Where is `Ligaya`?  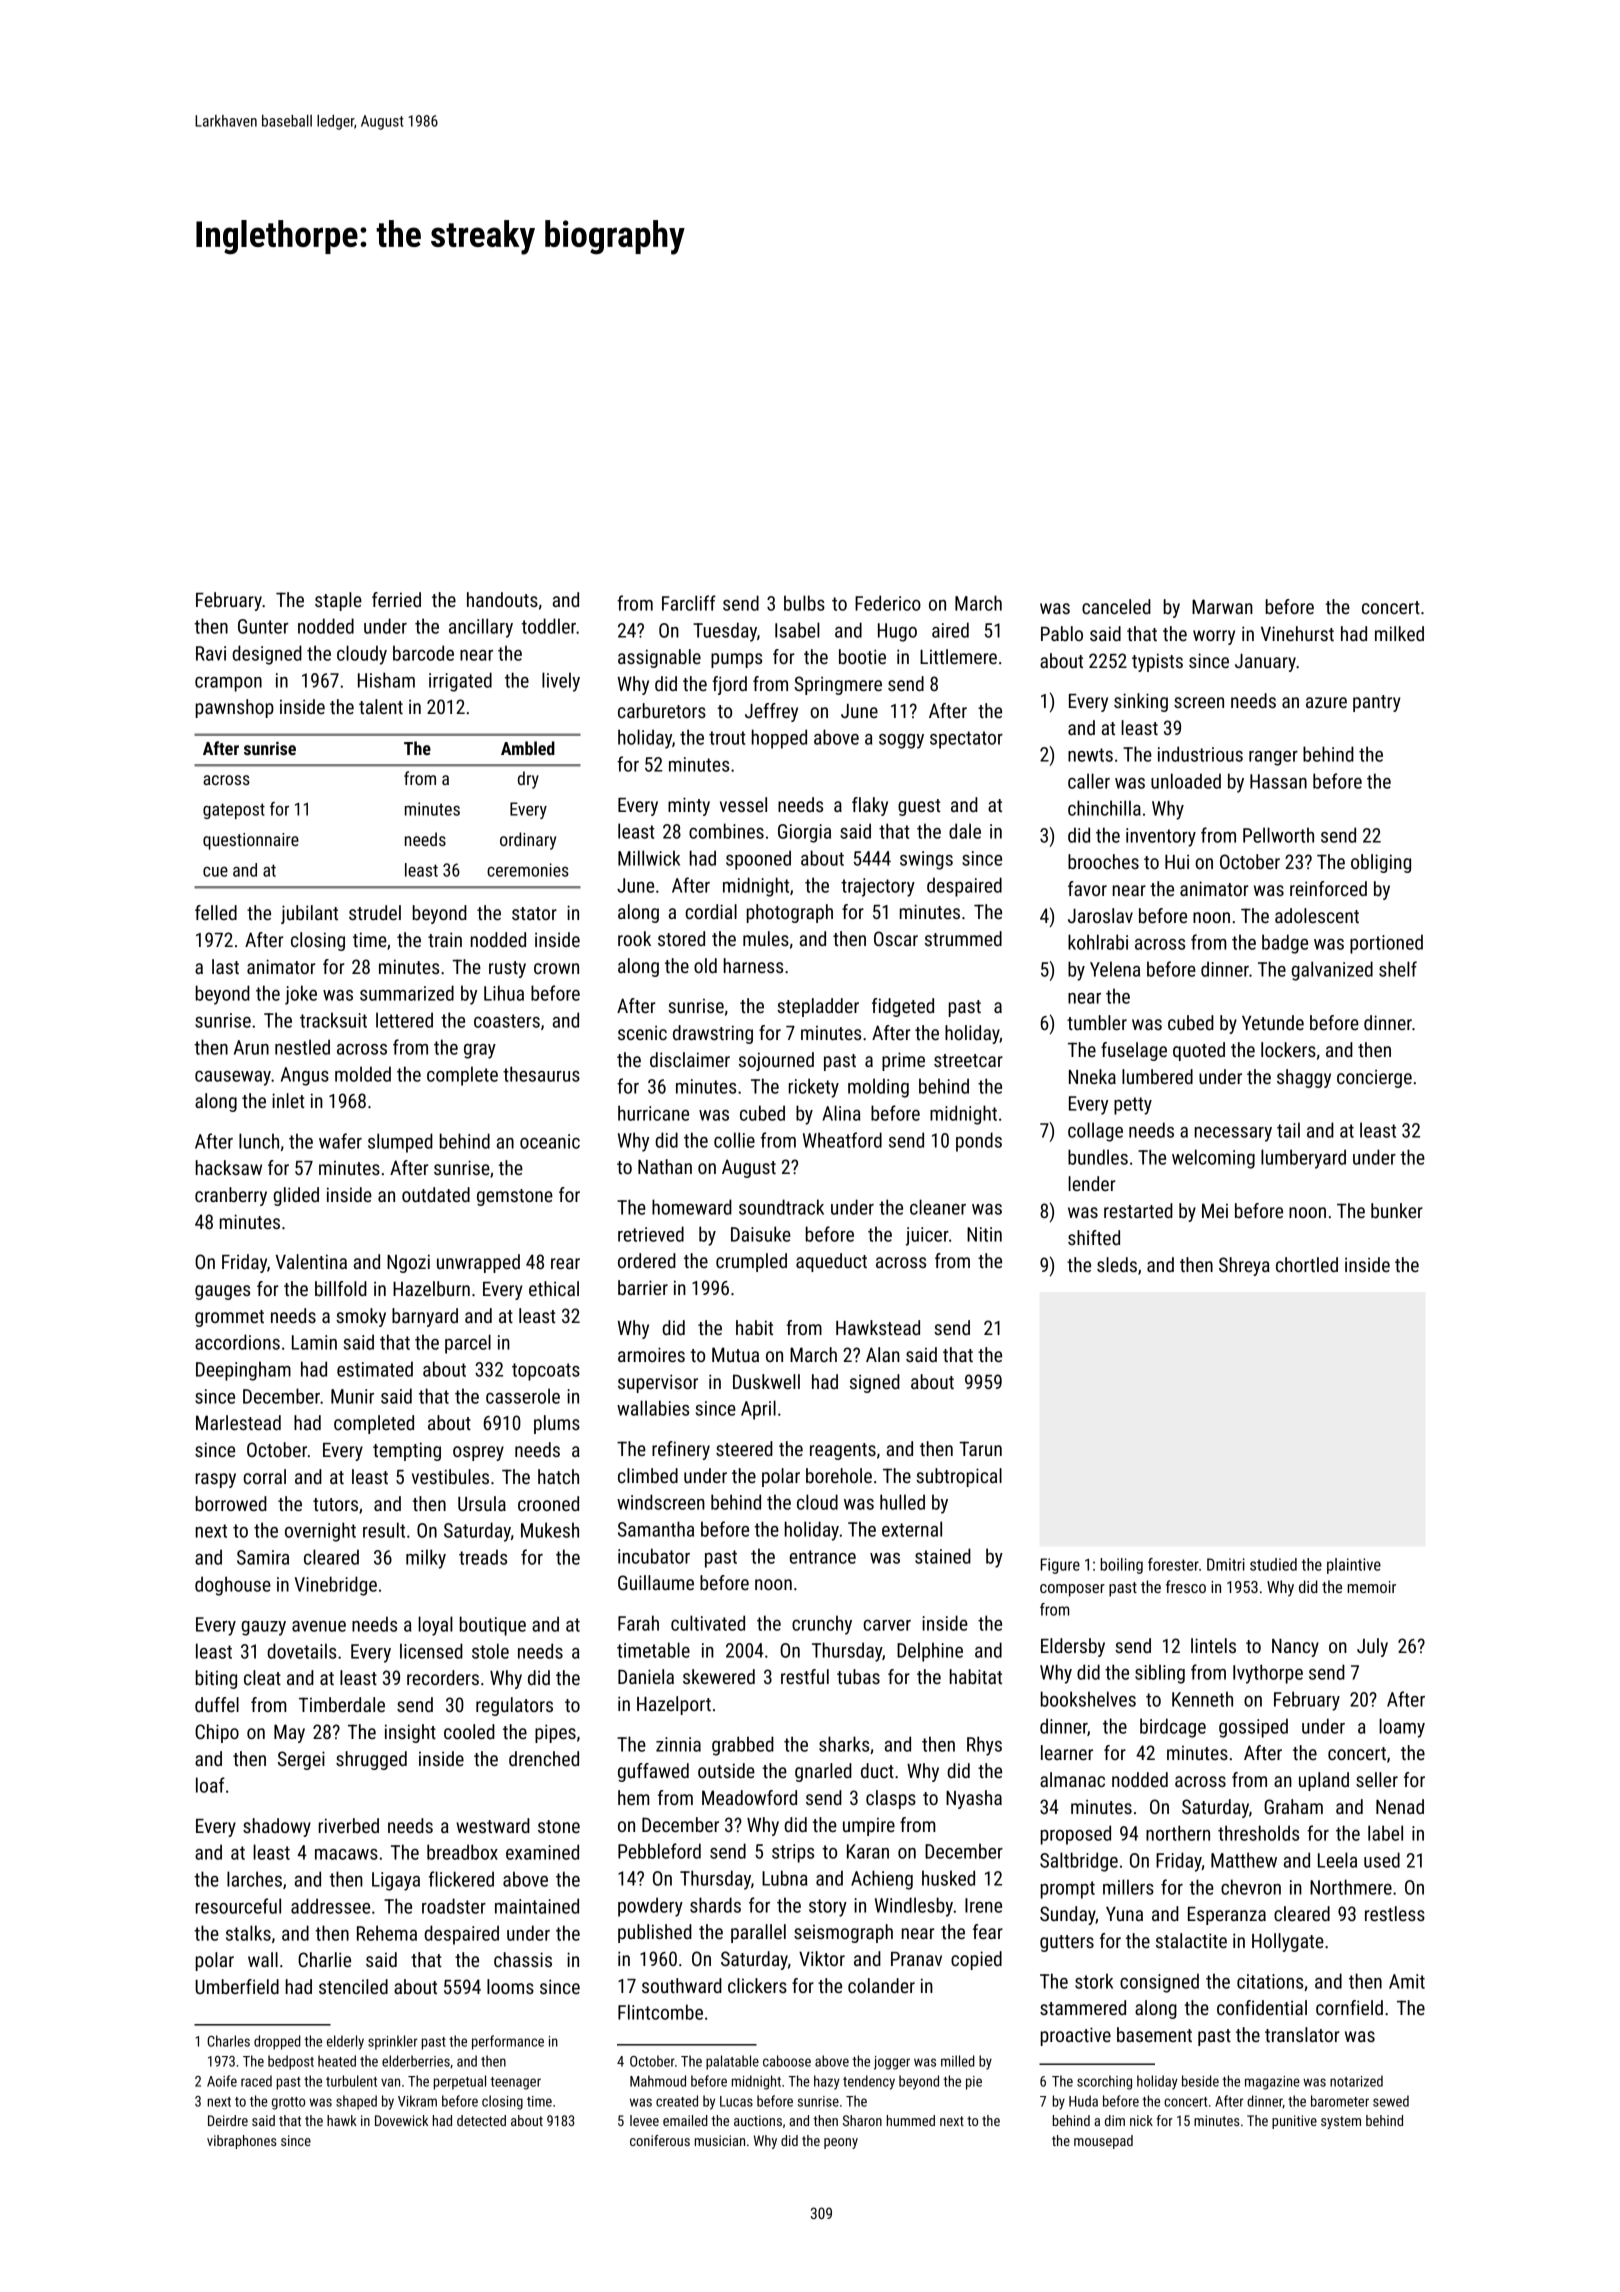 Ligaya is located at coordinates (396, 1881).
